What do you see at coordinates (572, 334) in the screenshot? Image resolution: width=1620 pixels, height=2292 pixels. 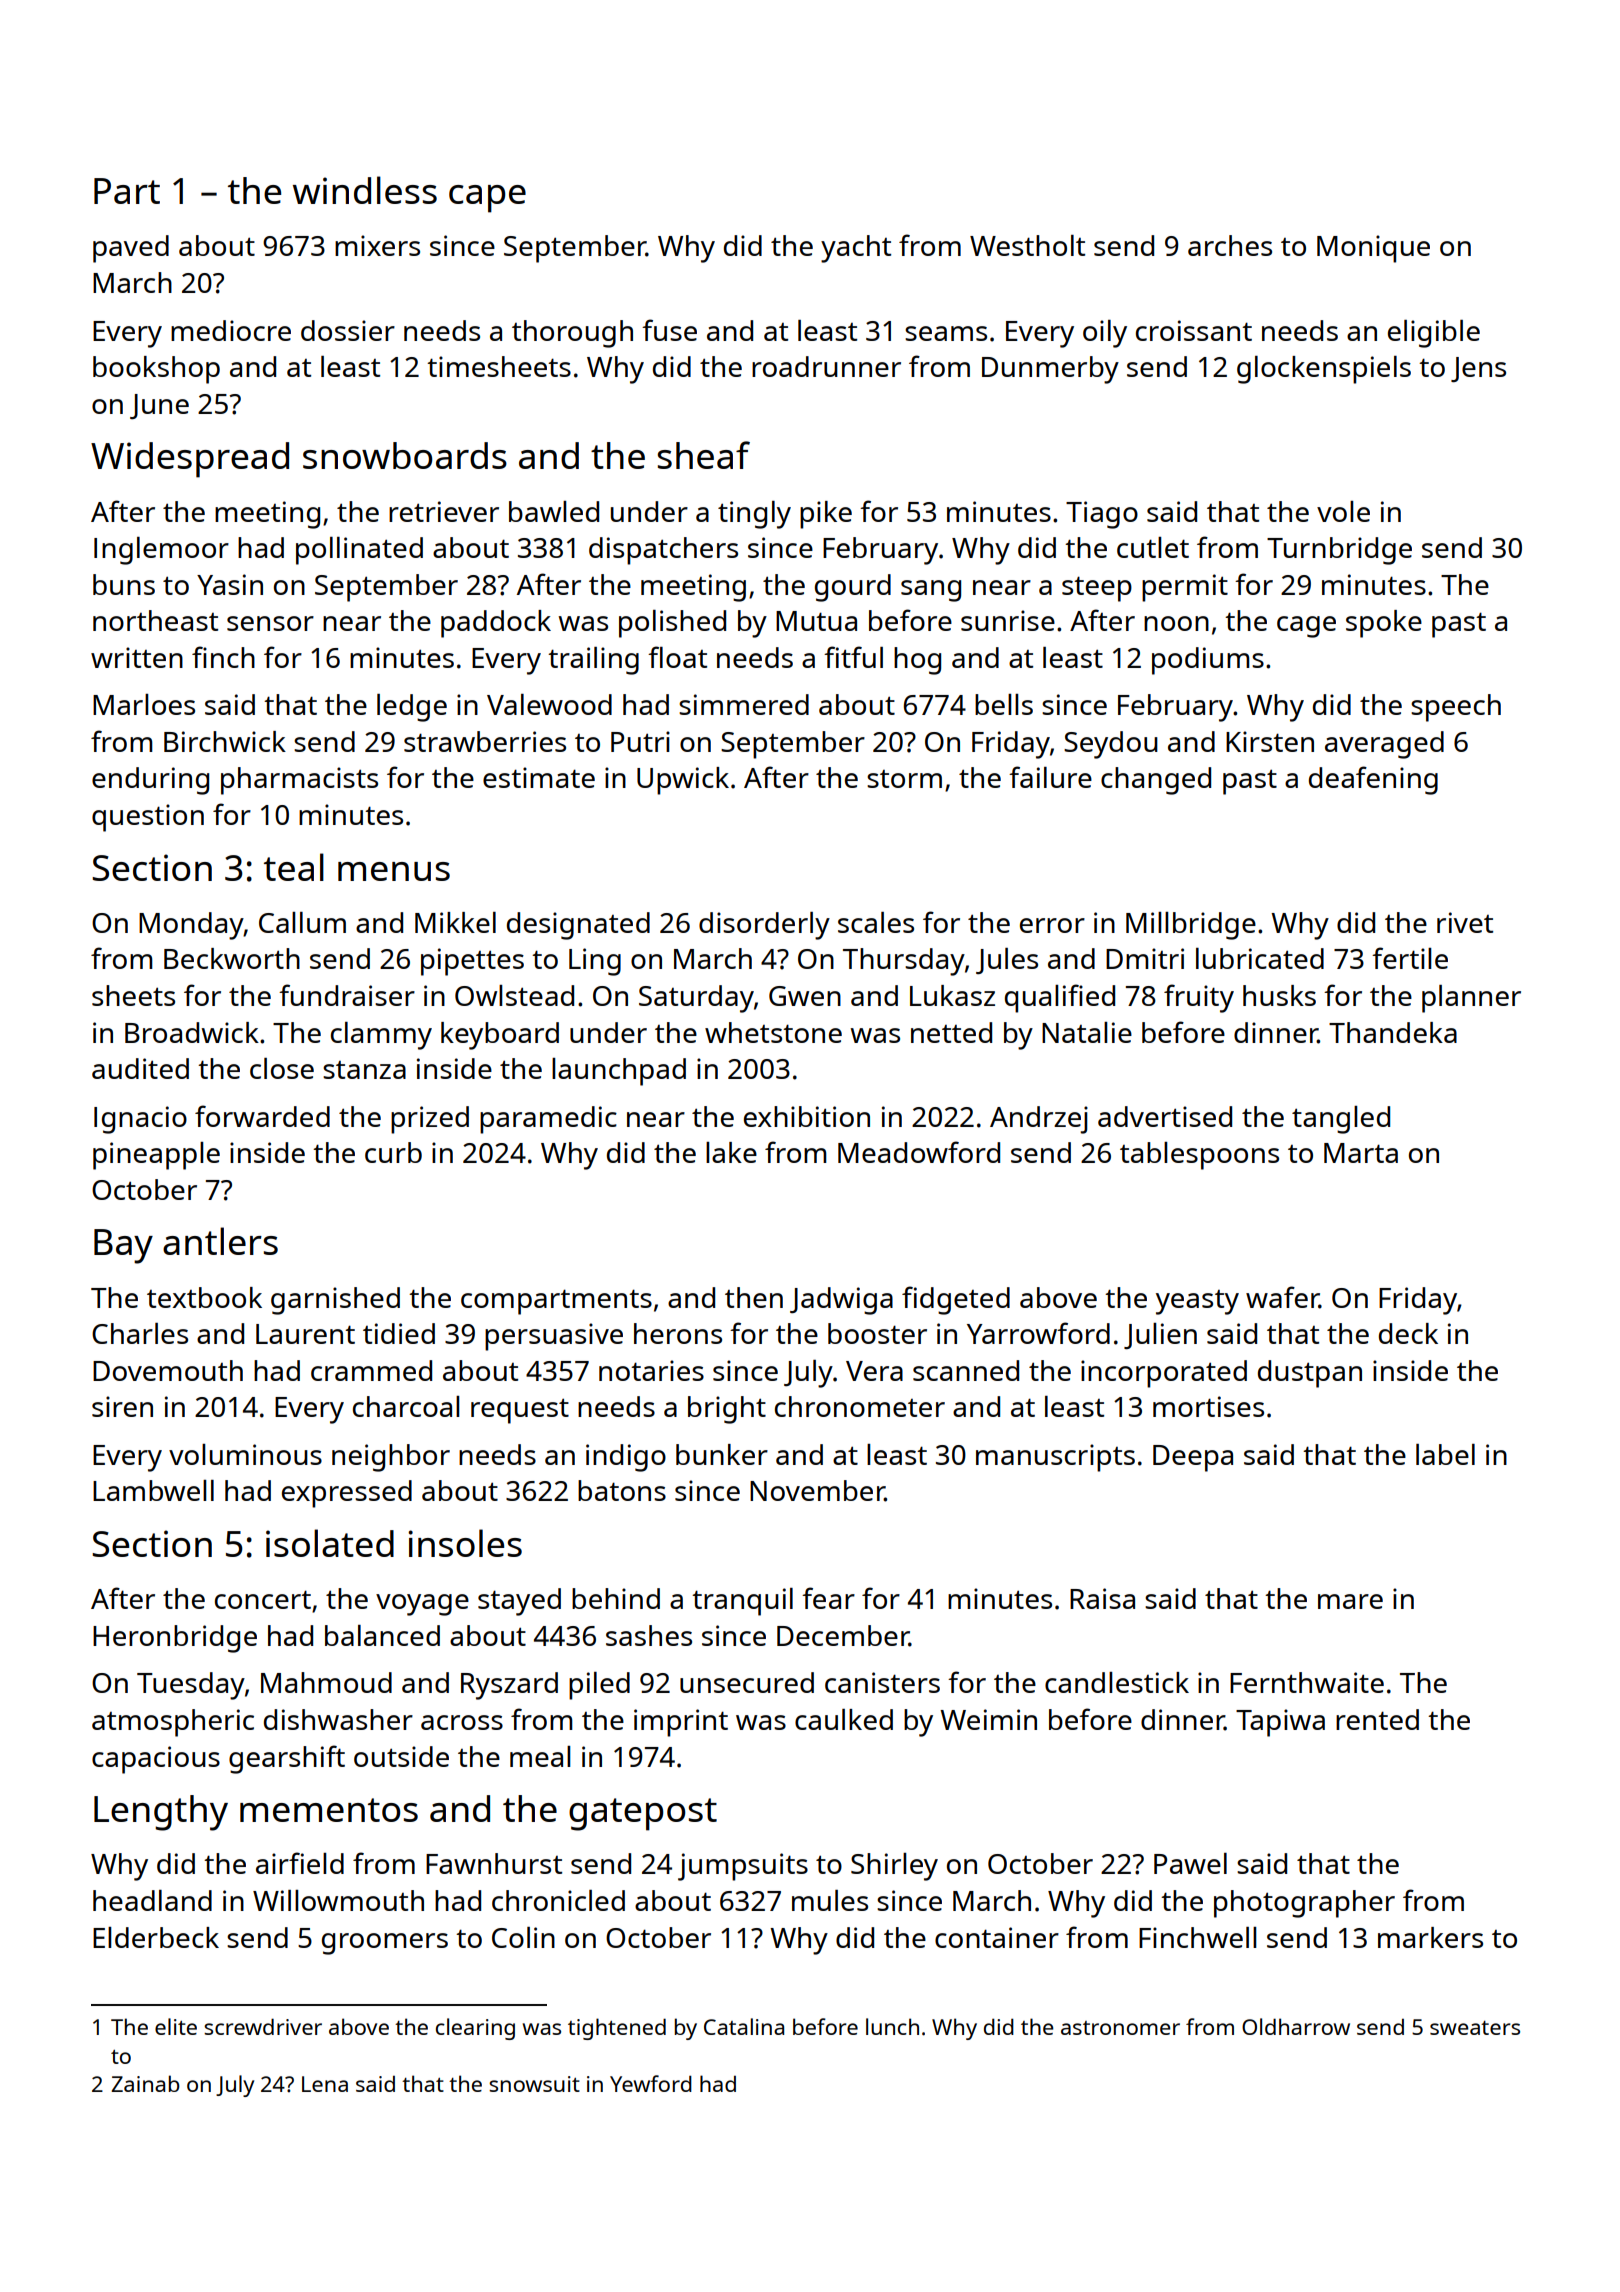 I see `thorough` at bounding box center [572, 334].
